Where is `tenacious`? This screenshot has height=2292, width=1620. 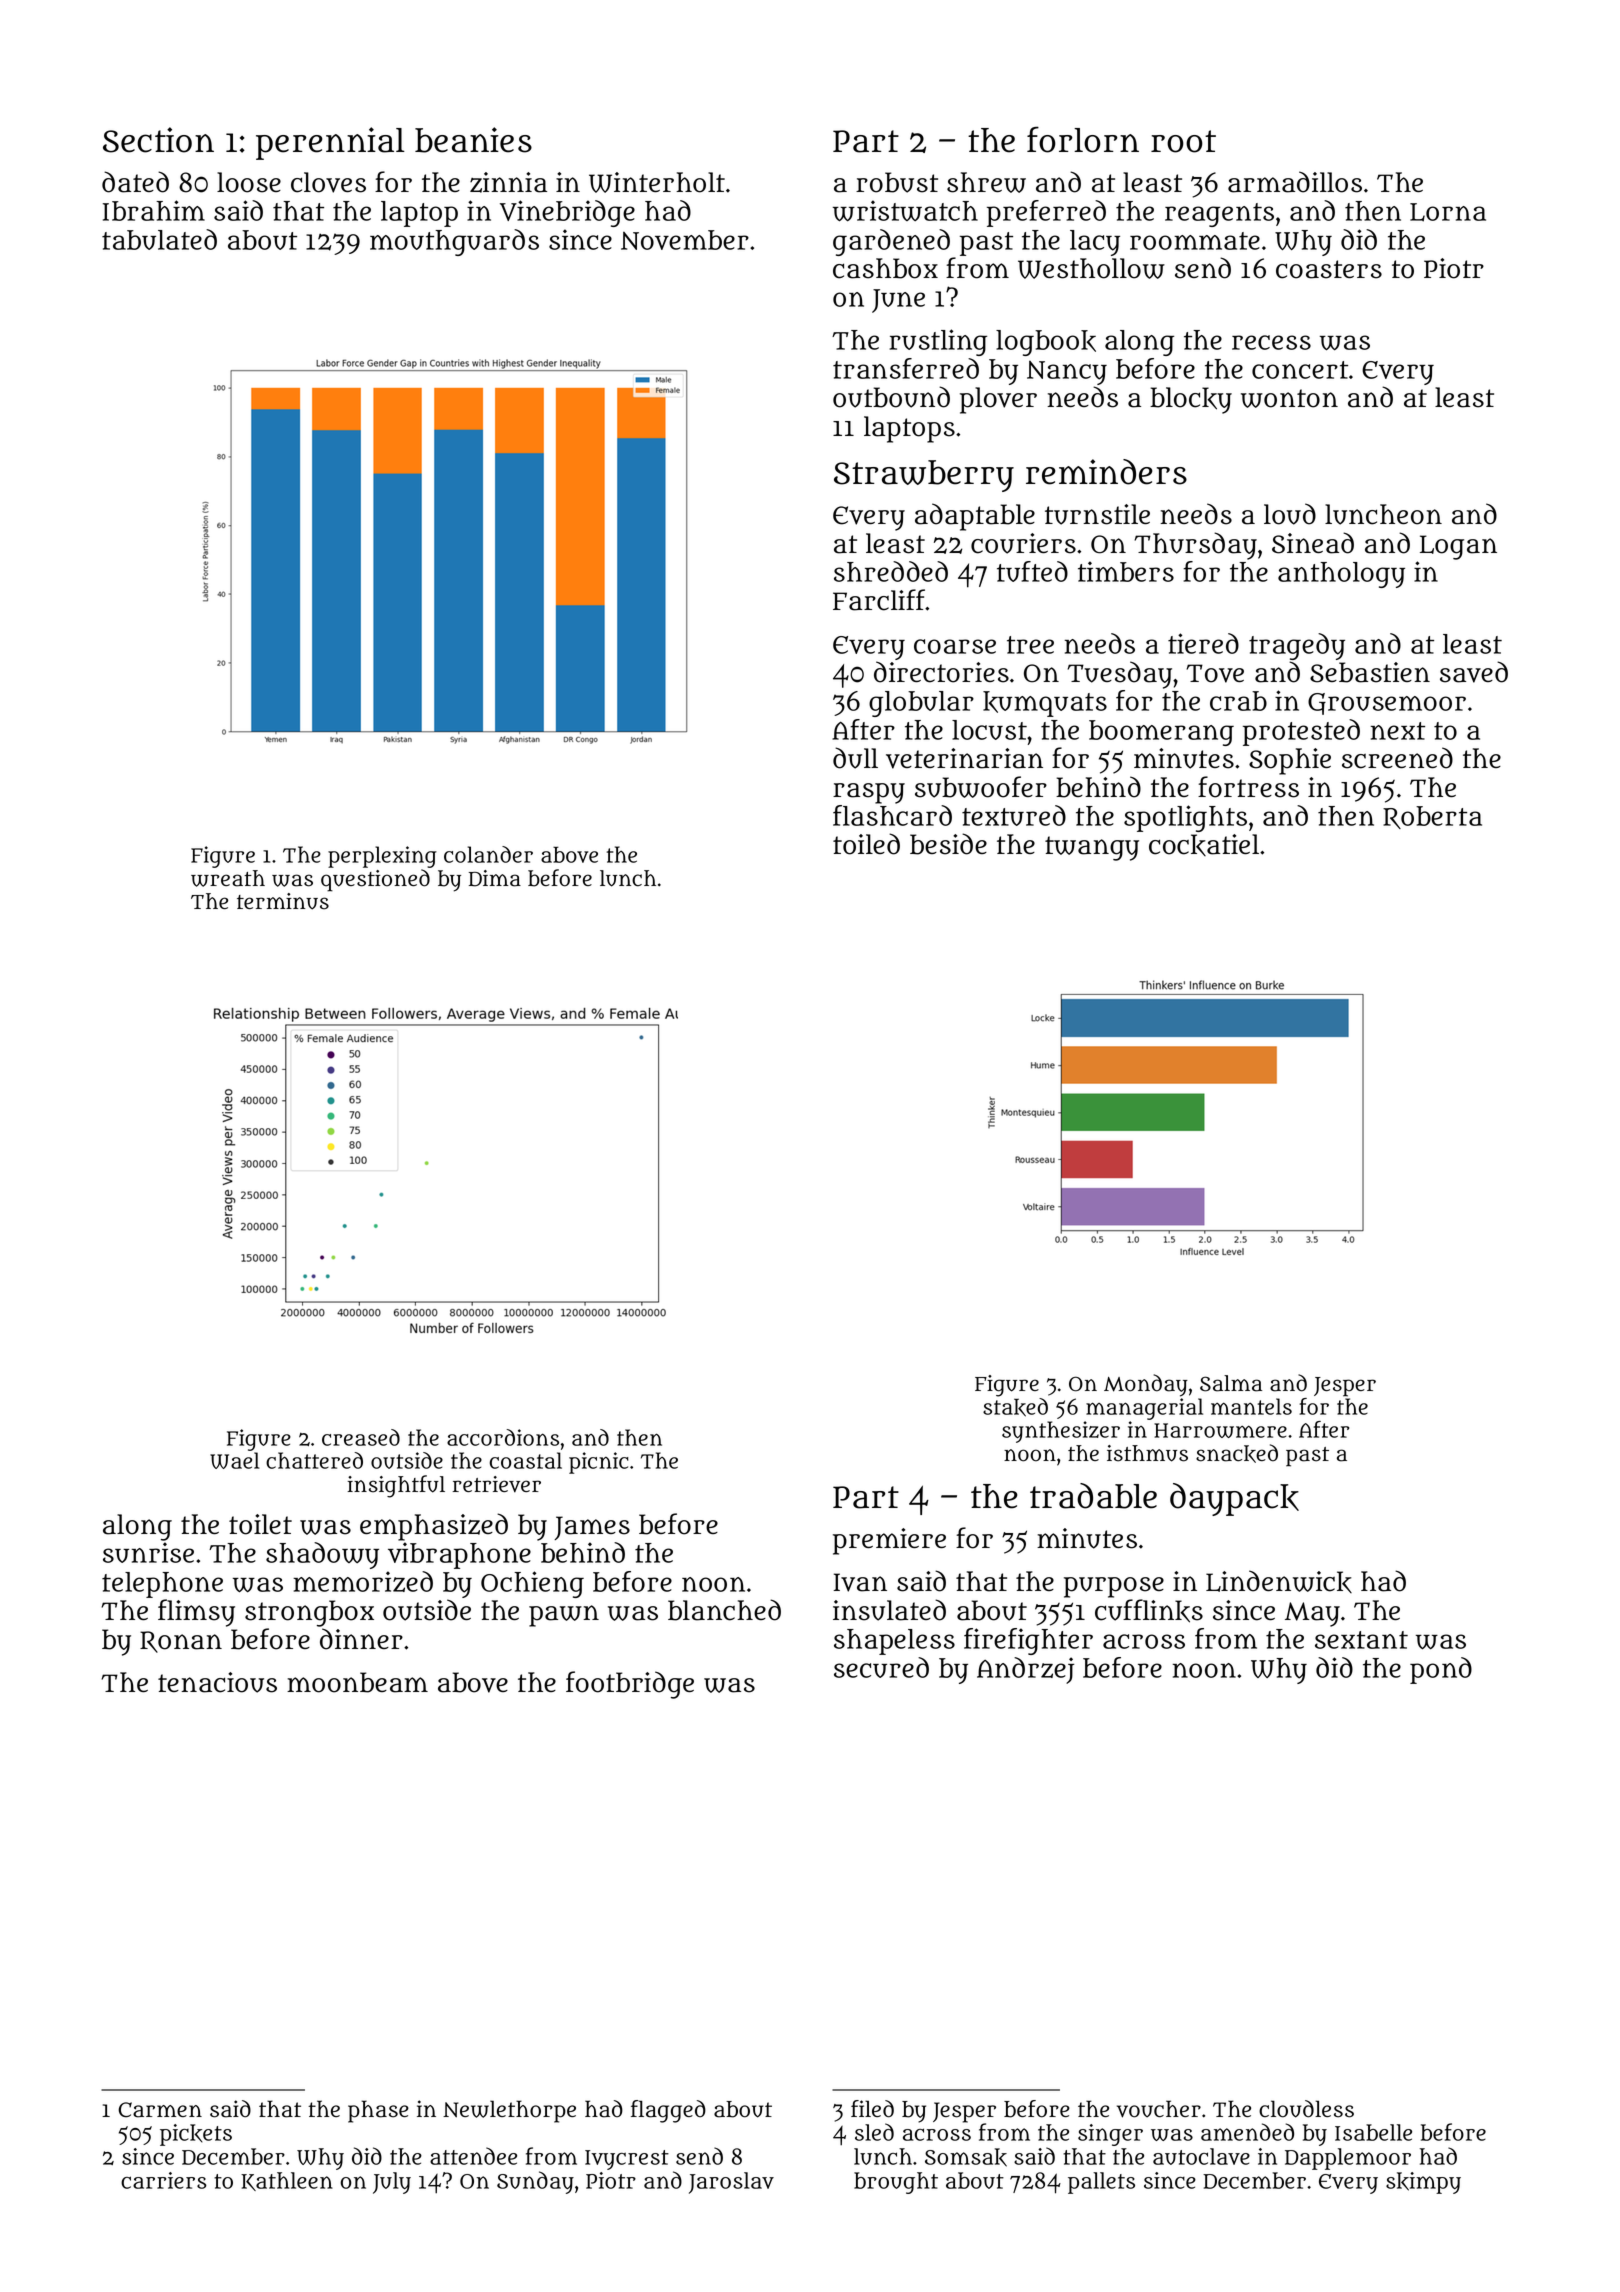
tenacious is located at coordinates (217, 1682).
